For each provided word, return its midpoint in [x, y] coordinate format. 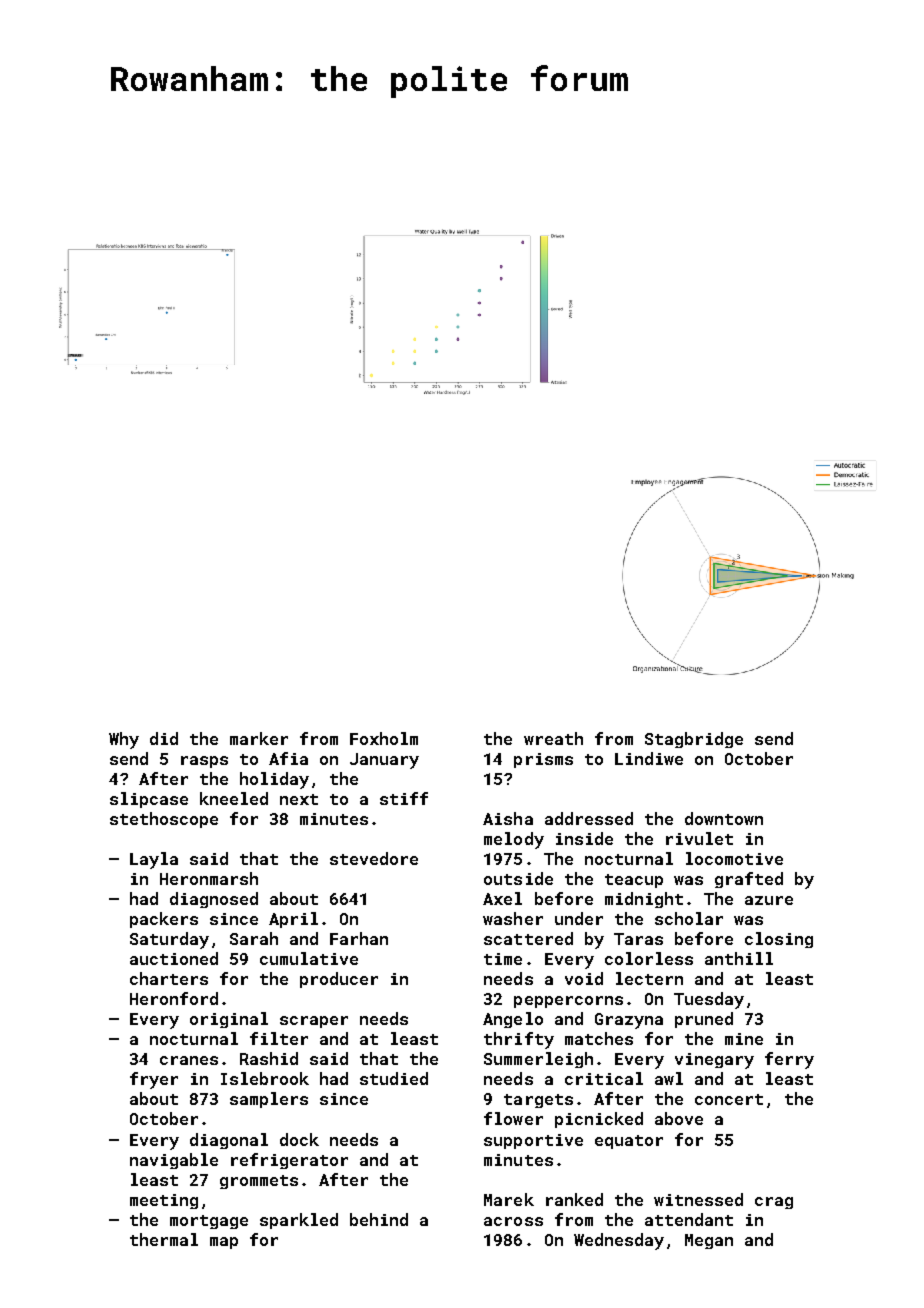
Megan [709, 1241]
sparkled [299, 1221]
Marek [509, 1199]
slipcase [149, 800]
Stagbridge [694, 740]
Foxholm [384, 738]
